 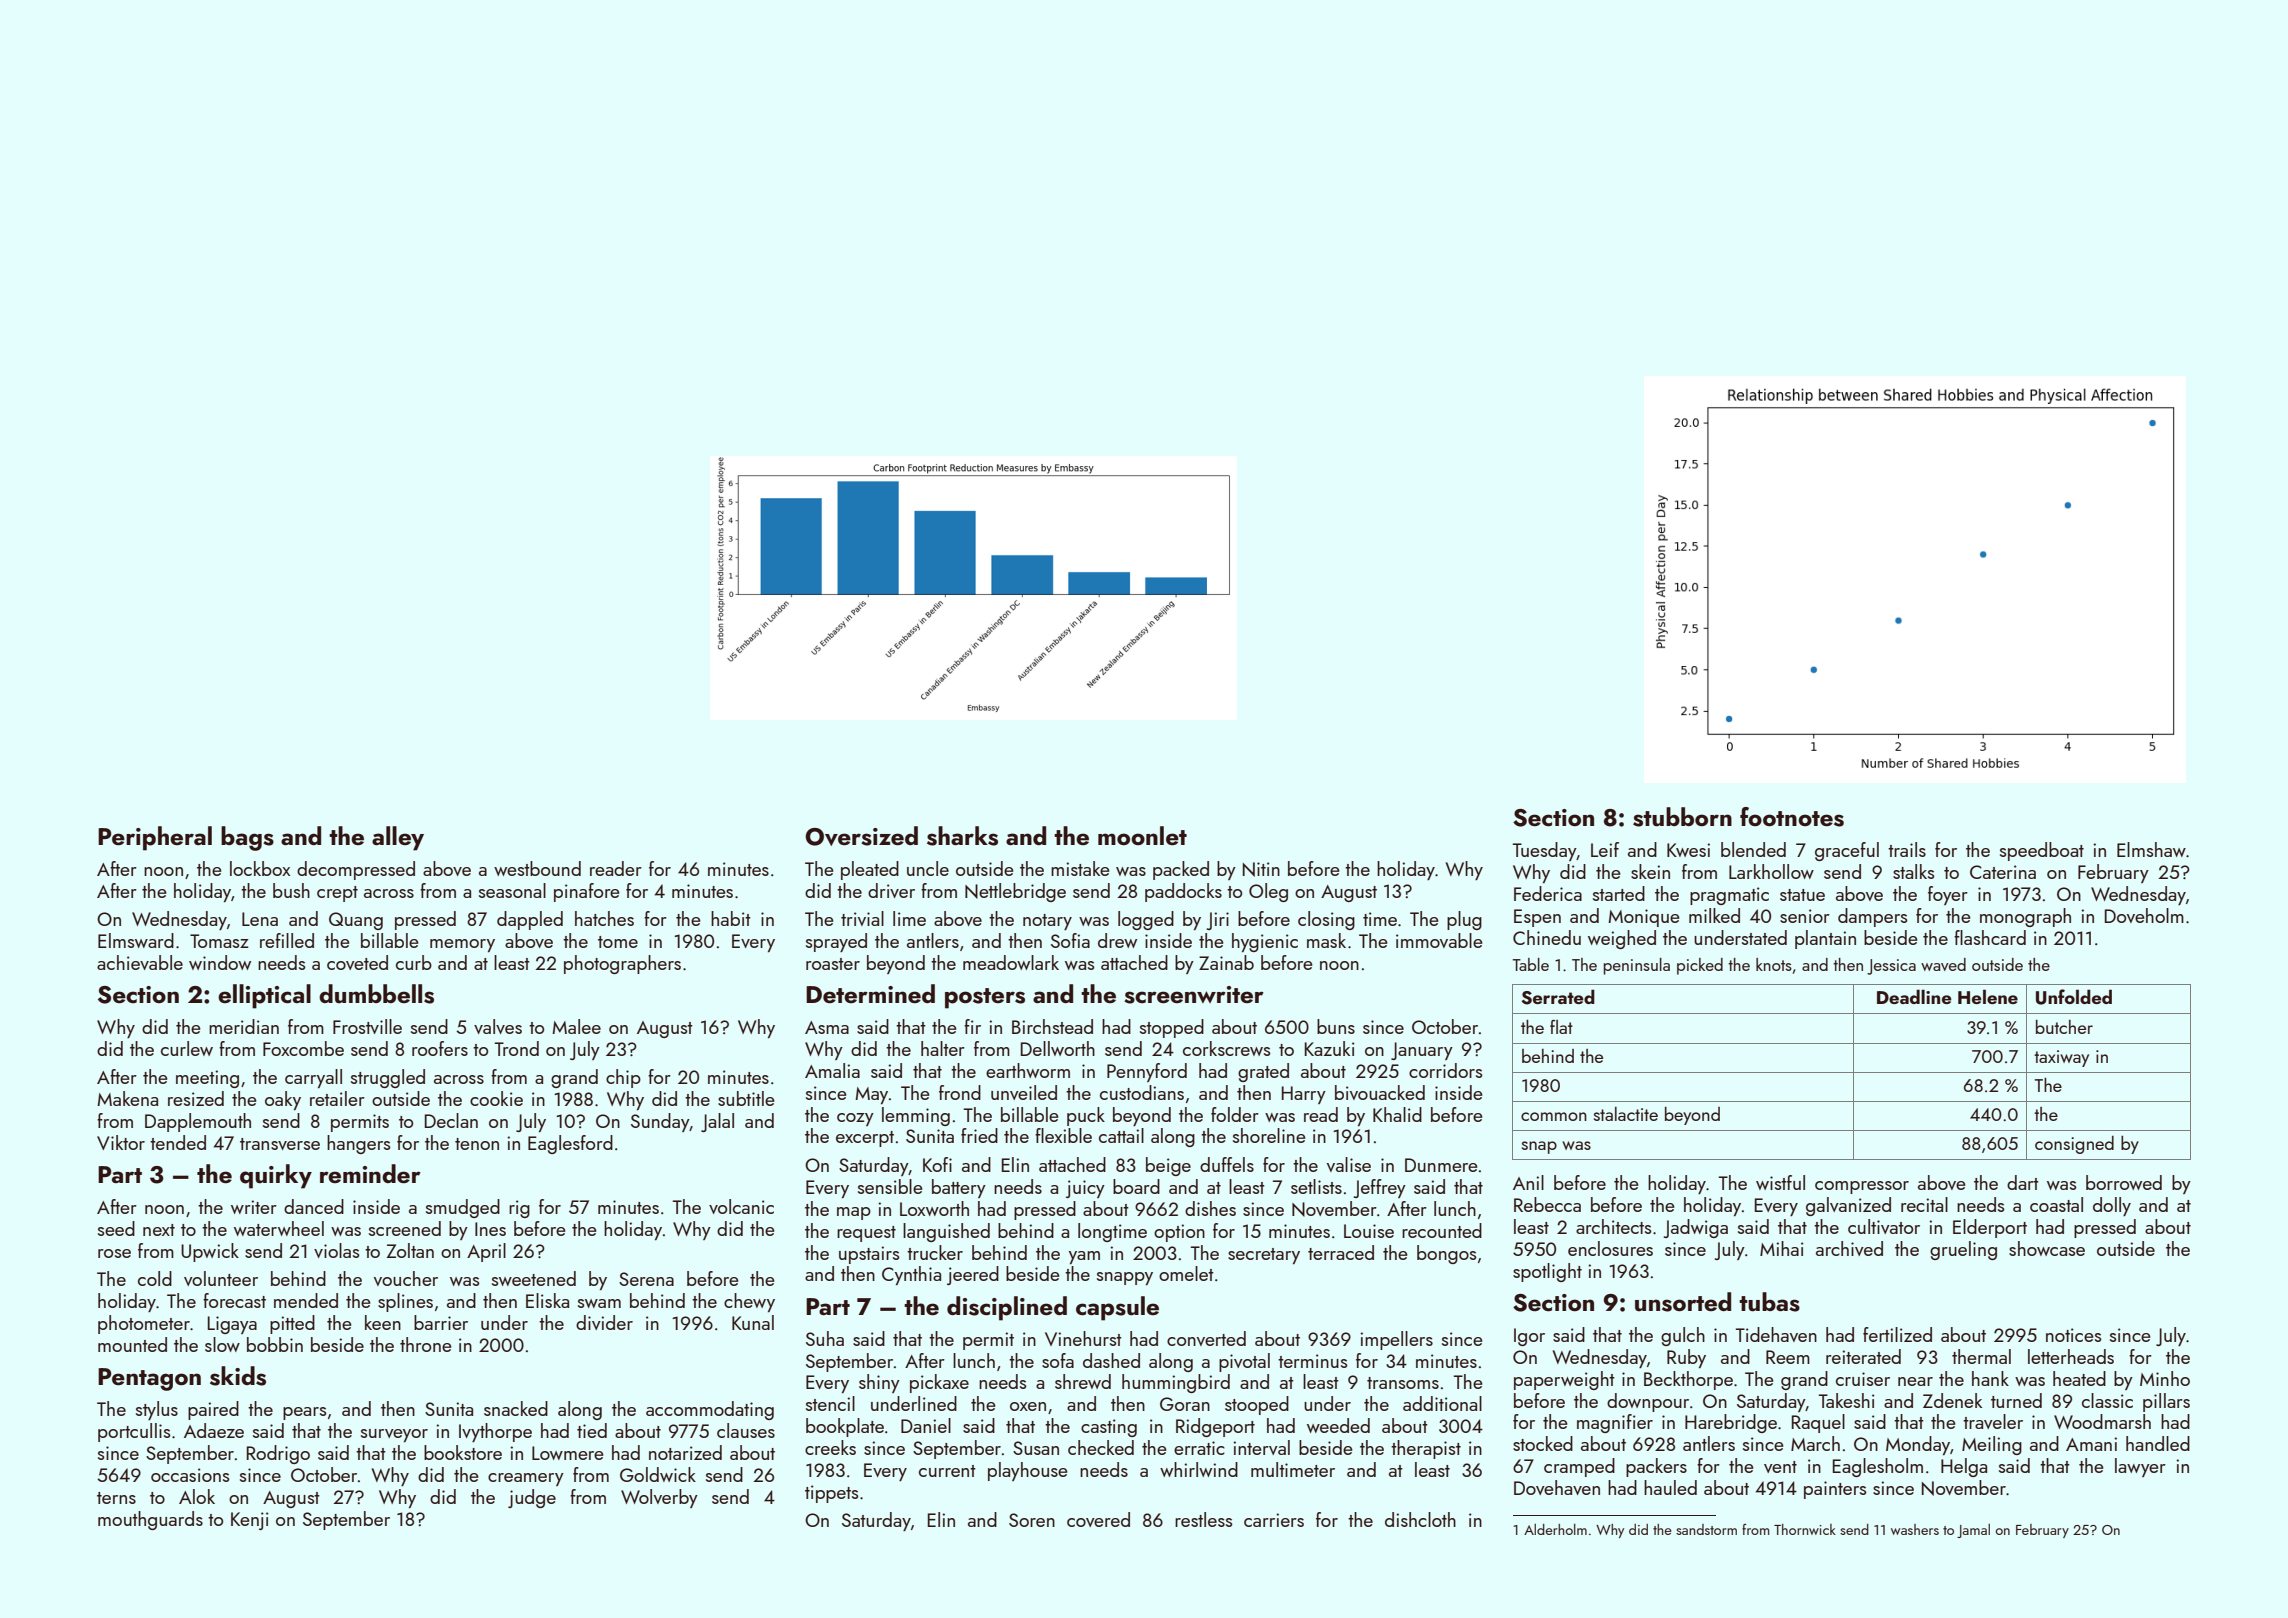 What do you see at coordinates (187, 1048) in the screenshot?
I see `curlew` at bounding box center [187, 1048].
